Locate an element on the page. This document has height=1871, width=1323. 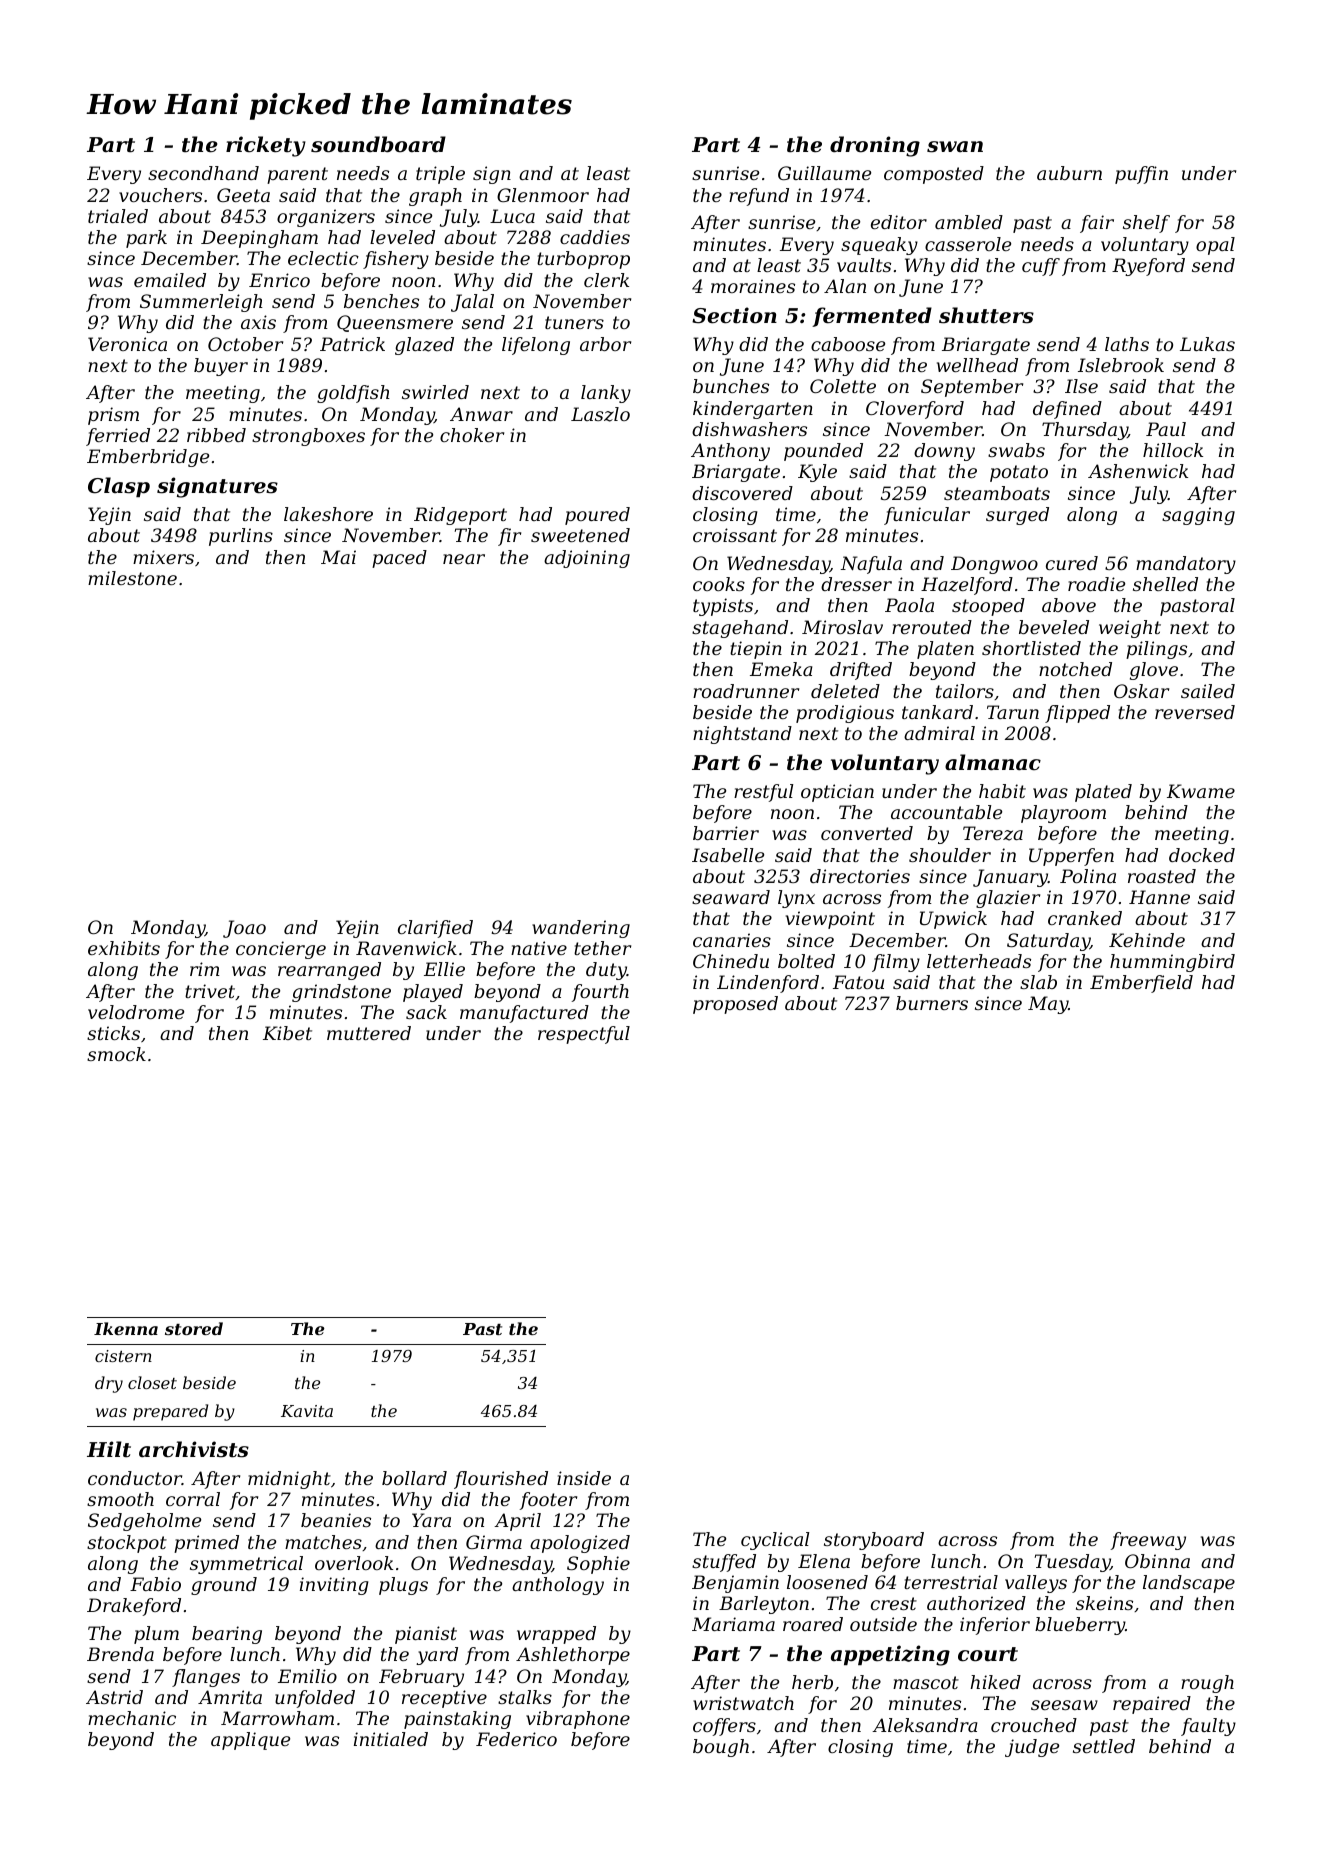
droning is located at coordinates (875, 146).
